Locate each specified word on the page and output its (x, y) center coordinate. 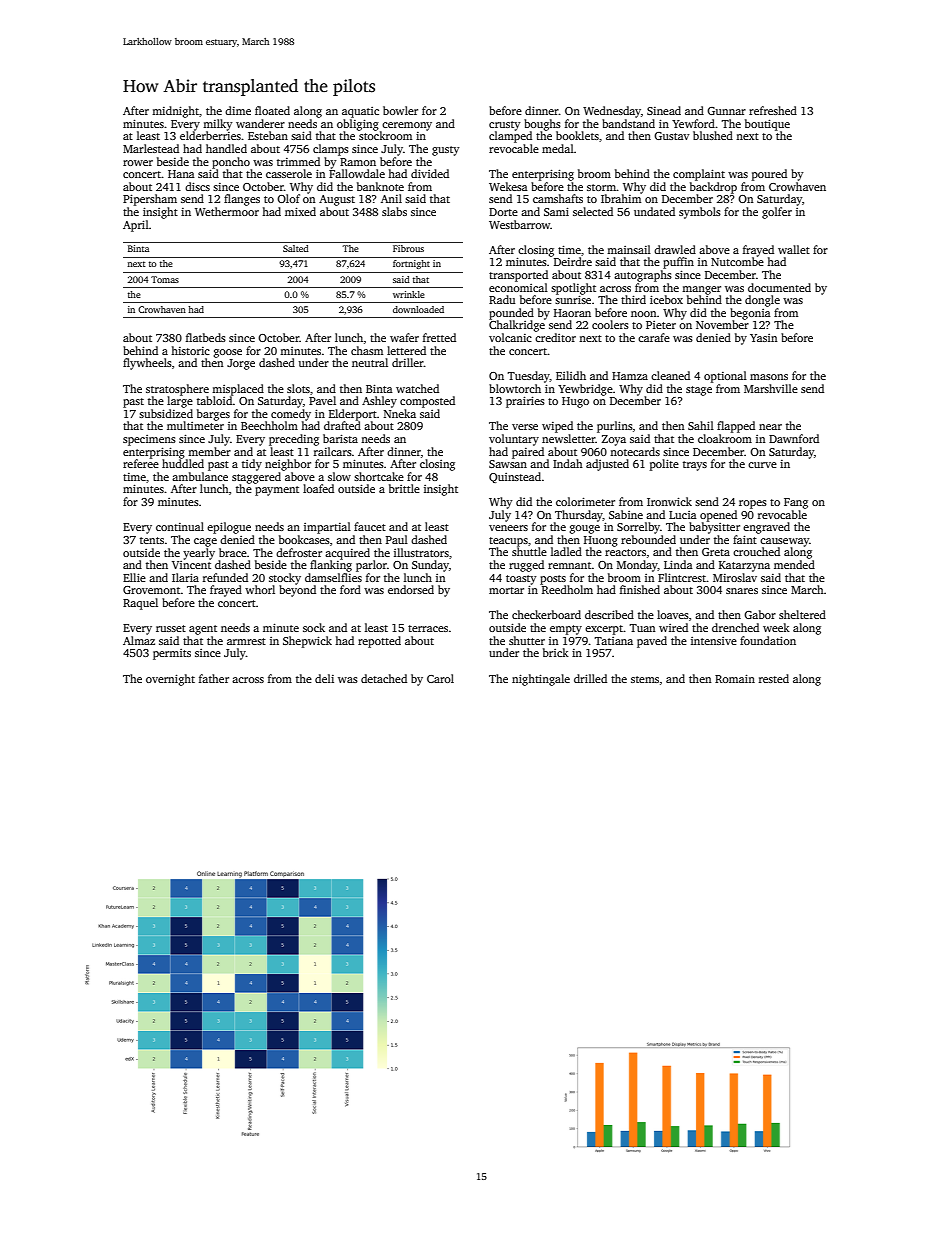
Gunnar (726, 111)
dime (238, 110)
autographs (643, 276)
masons (769, 377)
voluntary (514, 440)
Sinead (664, 110)
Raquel (140, 604)
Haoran (572, 313)
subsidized (166, 413)
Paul (397, 539)
